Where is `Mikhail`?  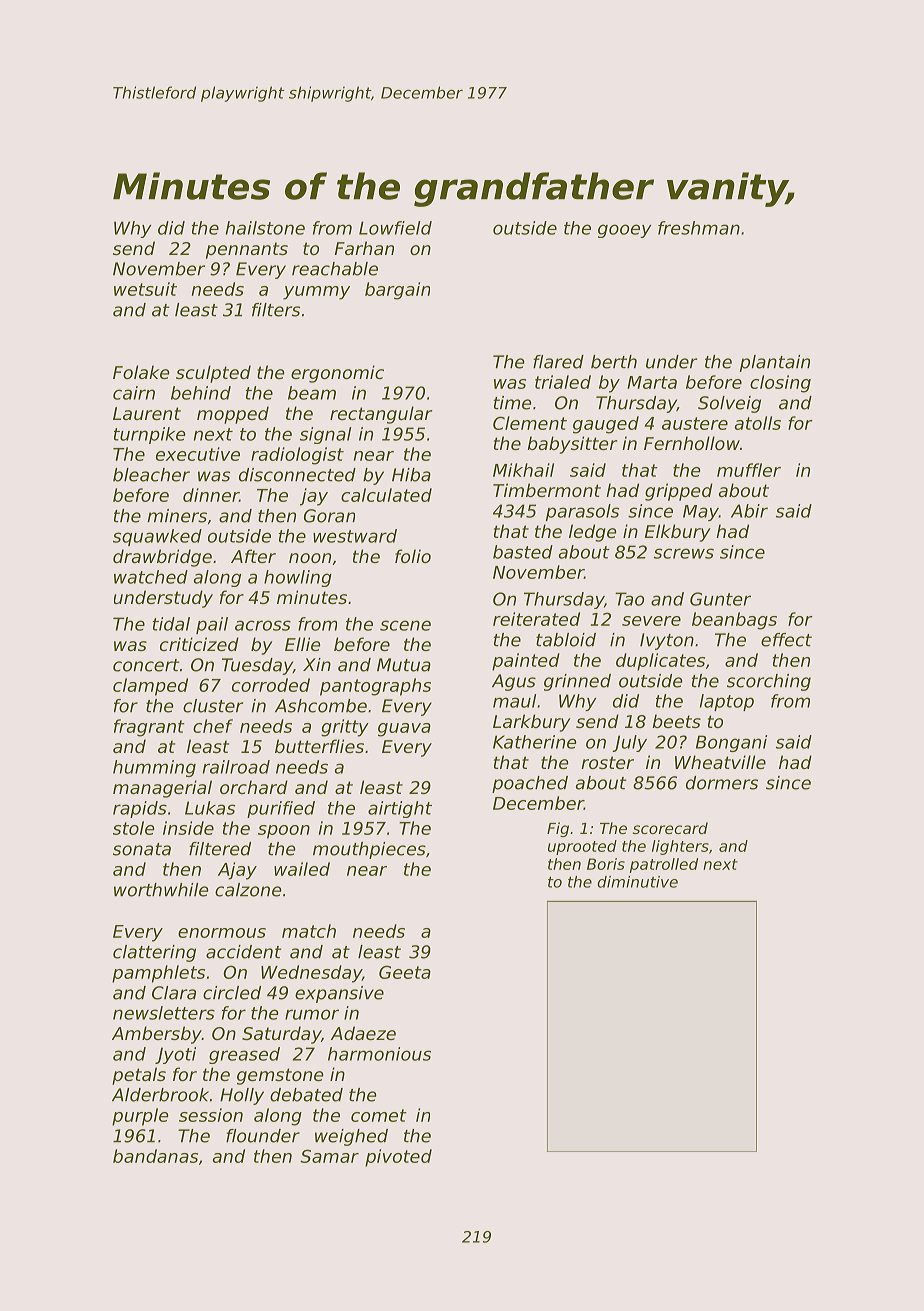
Mikhail is located at coordinates (523, 470).
